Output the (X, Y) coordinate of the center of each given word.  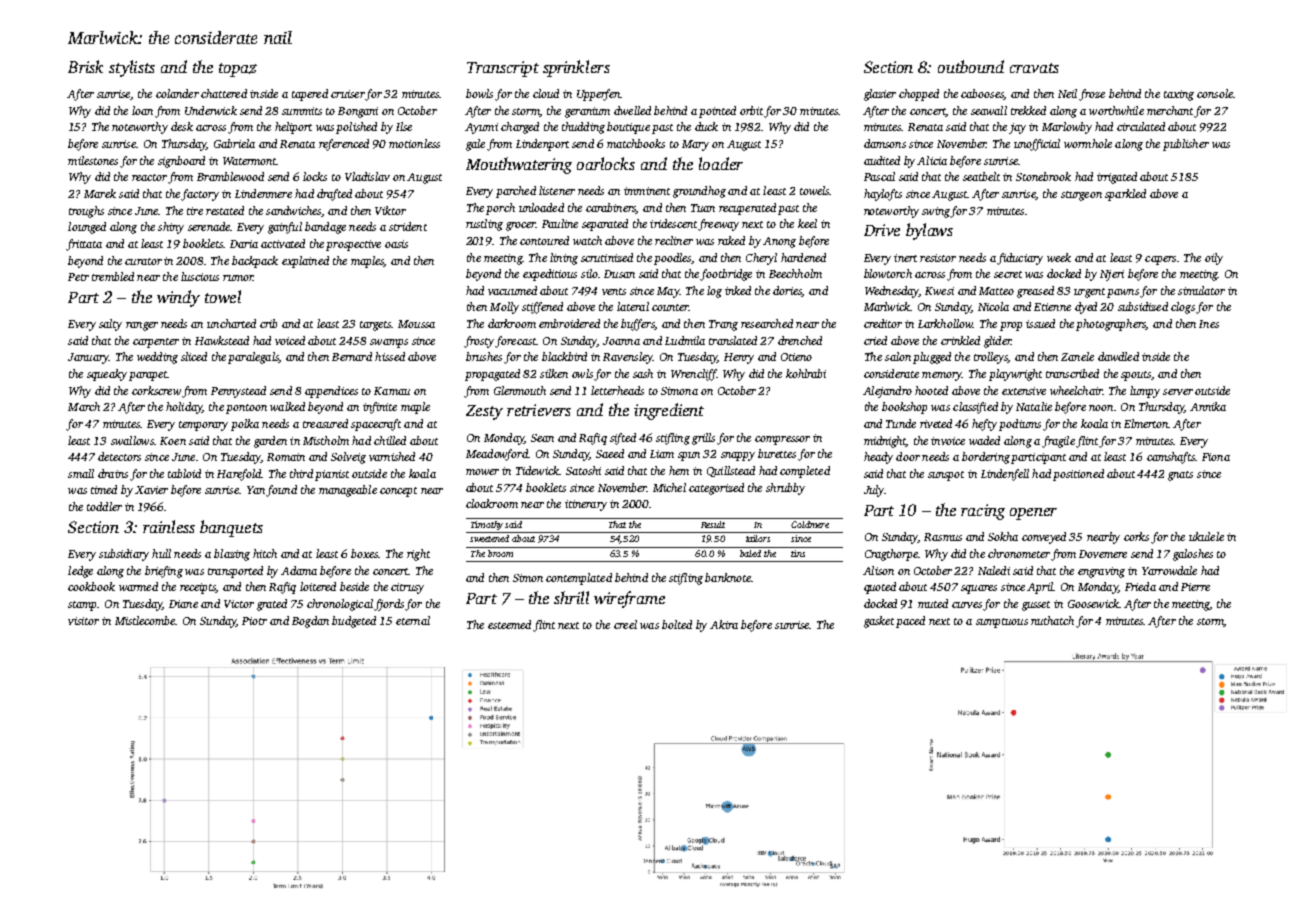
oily (1214, 259)
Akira (724, 624)
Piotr (254, 621)
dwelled (632, 110)
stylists (132, 68)
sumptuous (1002, 623)
